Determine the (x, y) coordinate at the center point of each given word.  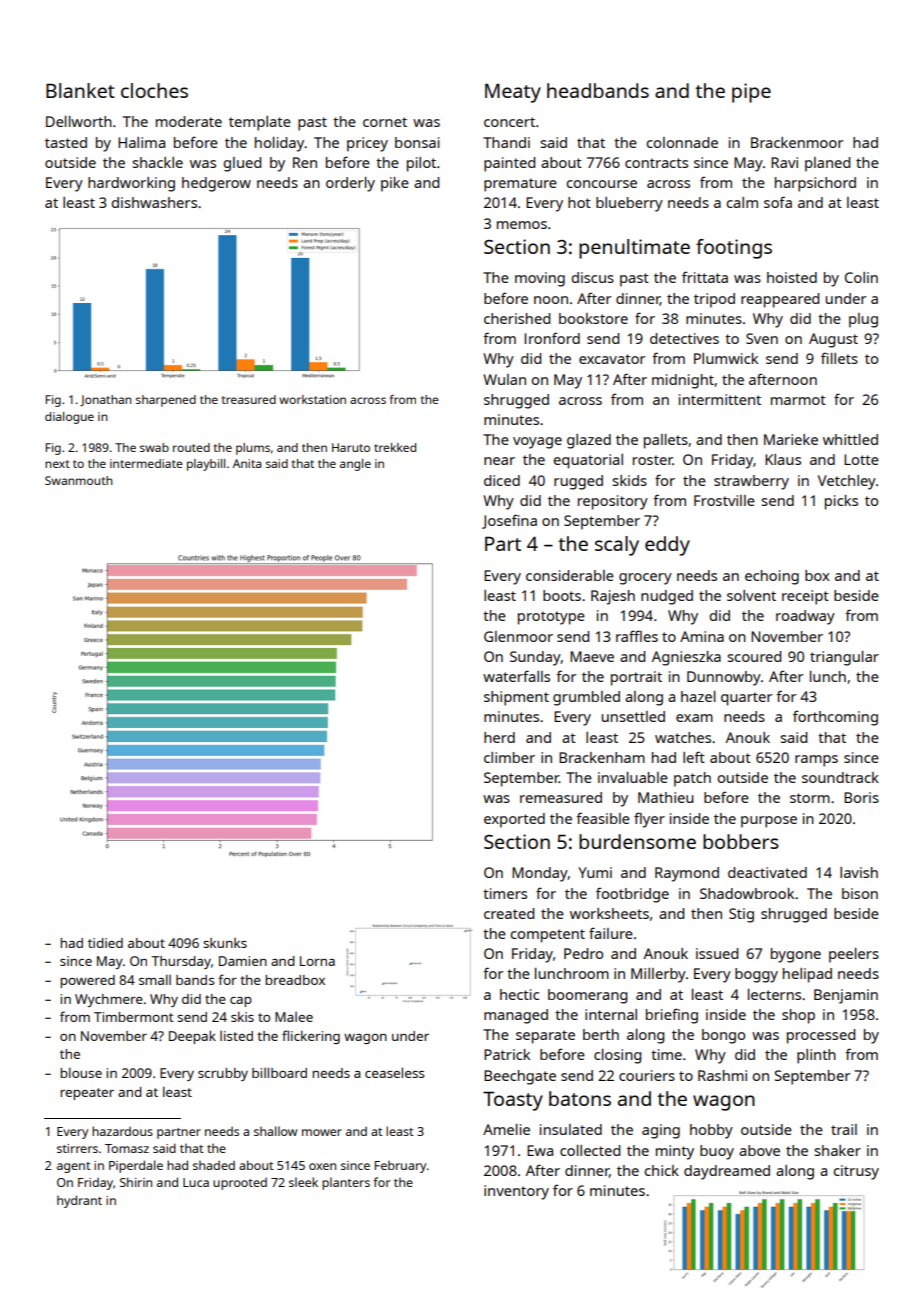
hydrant (79, 1201)
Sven (762, 338)
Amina (702, 636)
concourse (601, 184)
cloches (154, 90)
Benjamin (846, 996)
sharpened (166, 401)
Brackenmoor (797, 142)
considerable (570, 575)
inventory (516, 1192)
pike (395, 184)
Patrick (507, 1054)
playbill (206, 465)
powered (87, 981)
